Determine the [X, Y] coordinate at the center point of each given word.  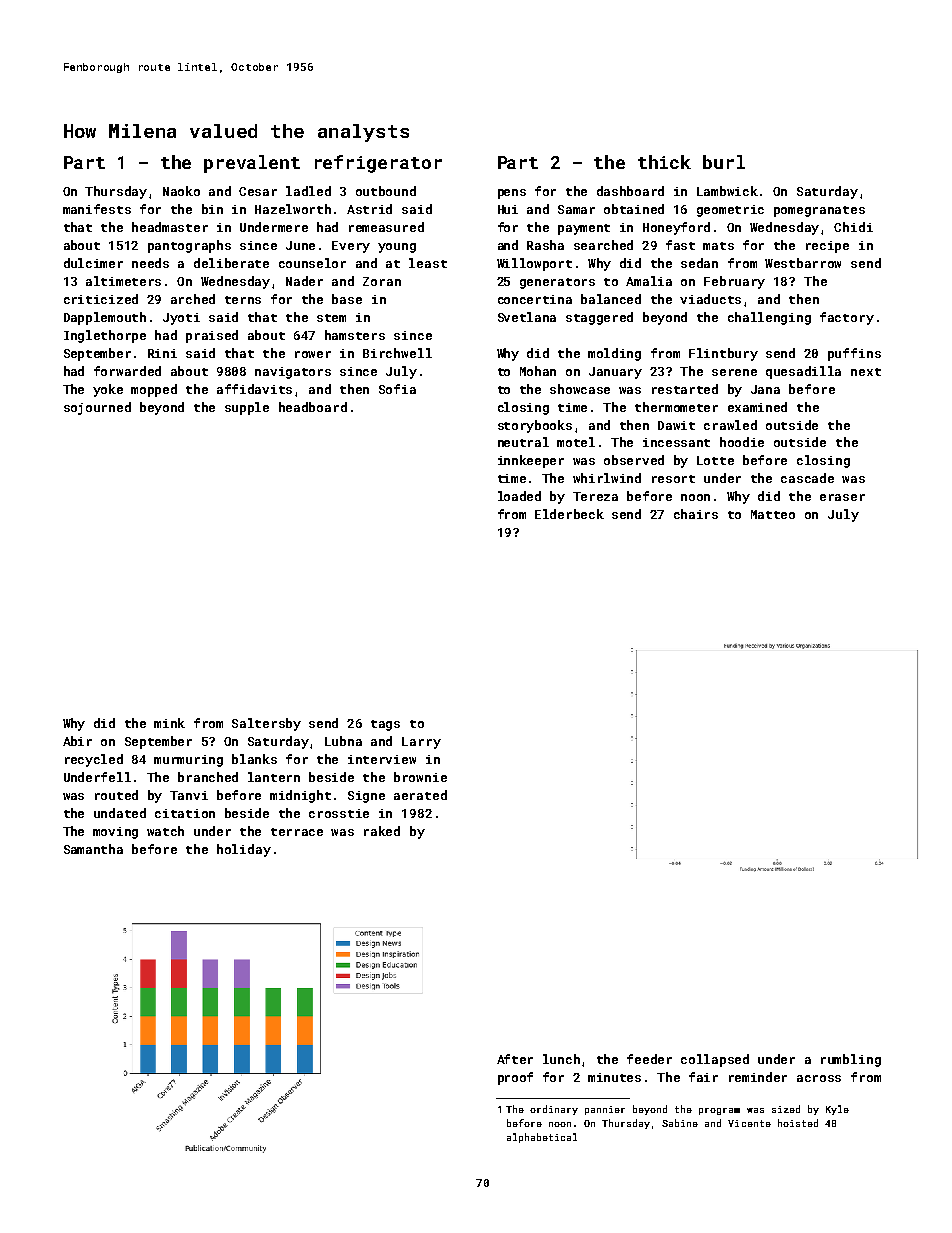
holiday [244, 850]
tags [385, 725]
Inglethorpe [105, 336]
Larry [421, 743]
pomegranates [819, 211]
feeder [649, 1059]
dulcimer [93, 263]
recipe [827, 247]
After [515, 1059]
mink [169, 723]
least [428, 263]
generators [557, 283]
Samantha [93, 849]
